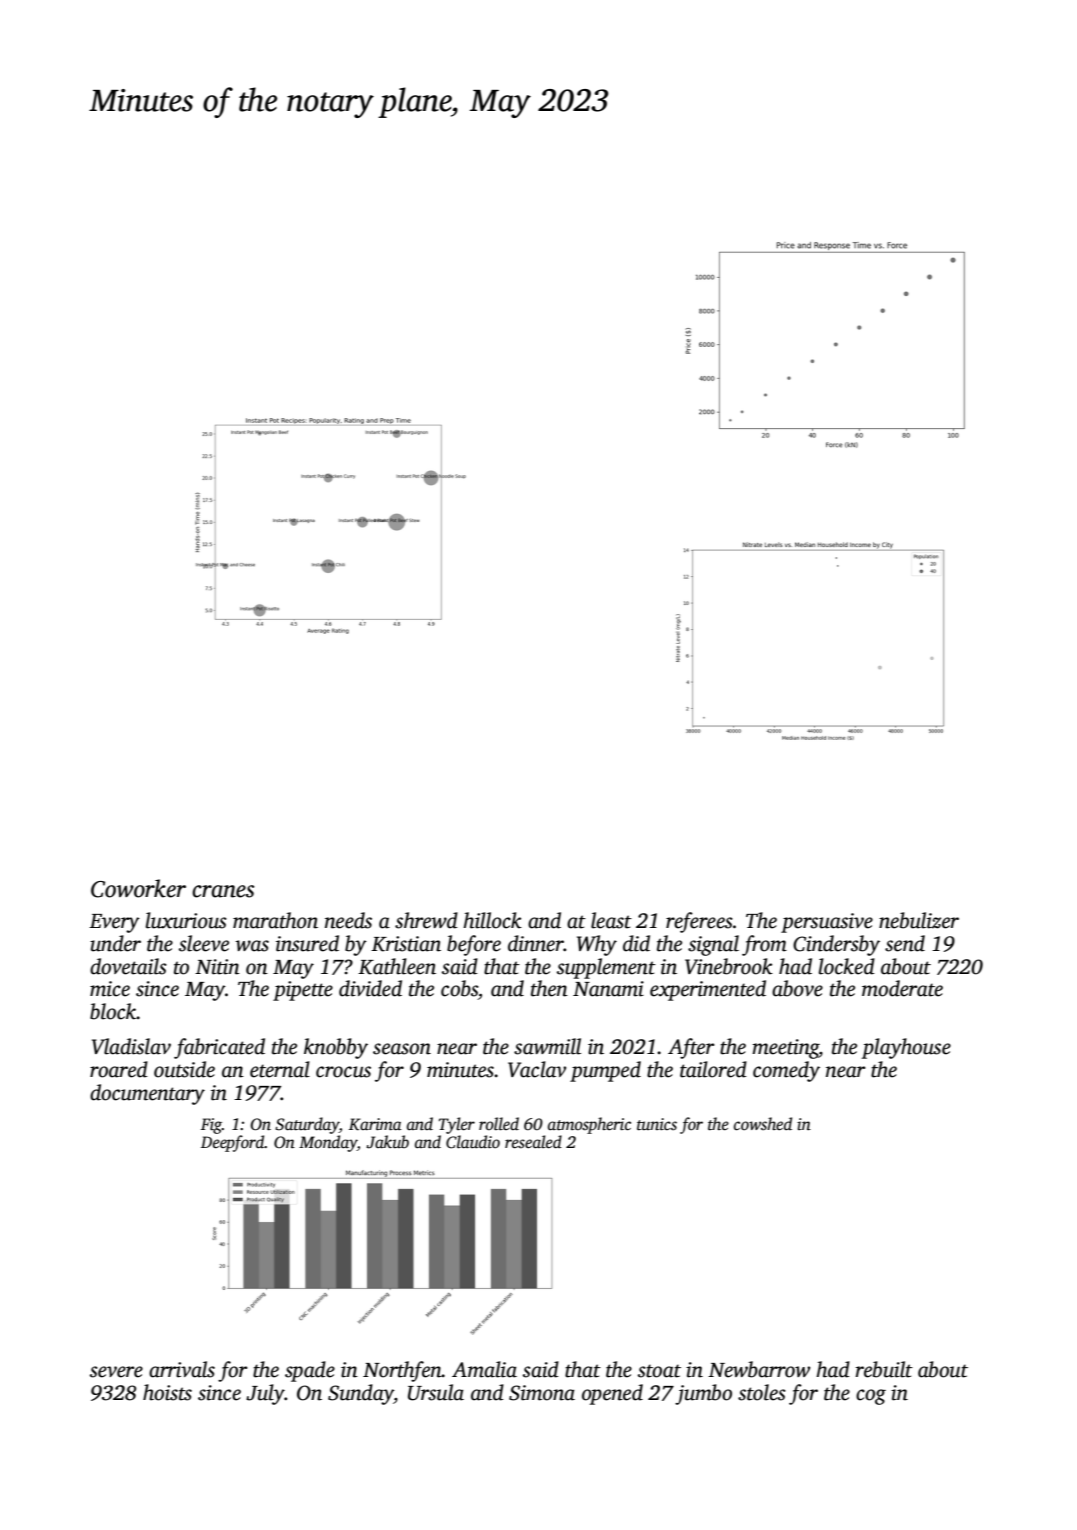  Describe the element at coordinates (763, 1124) in the document. I see `cowshed` at that location.
